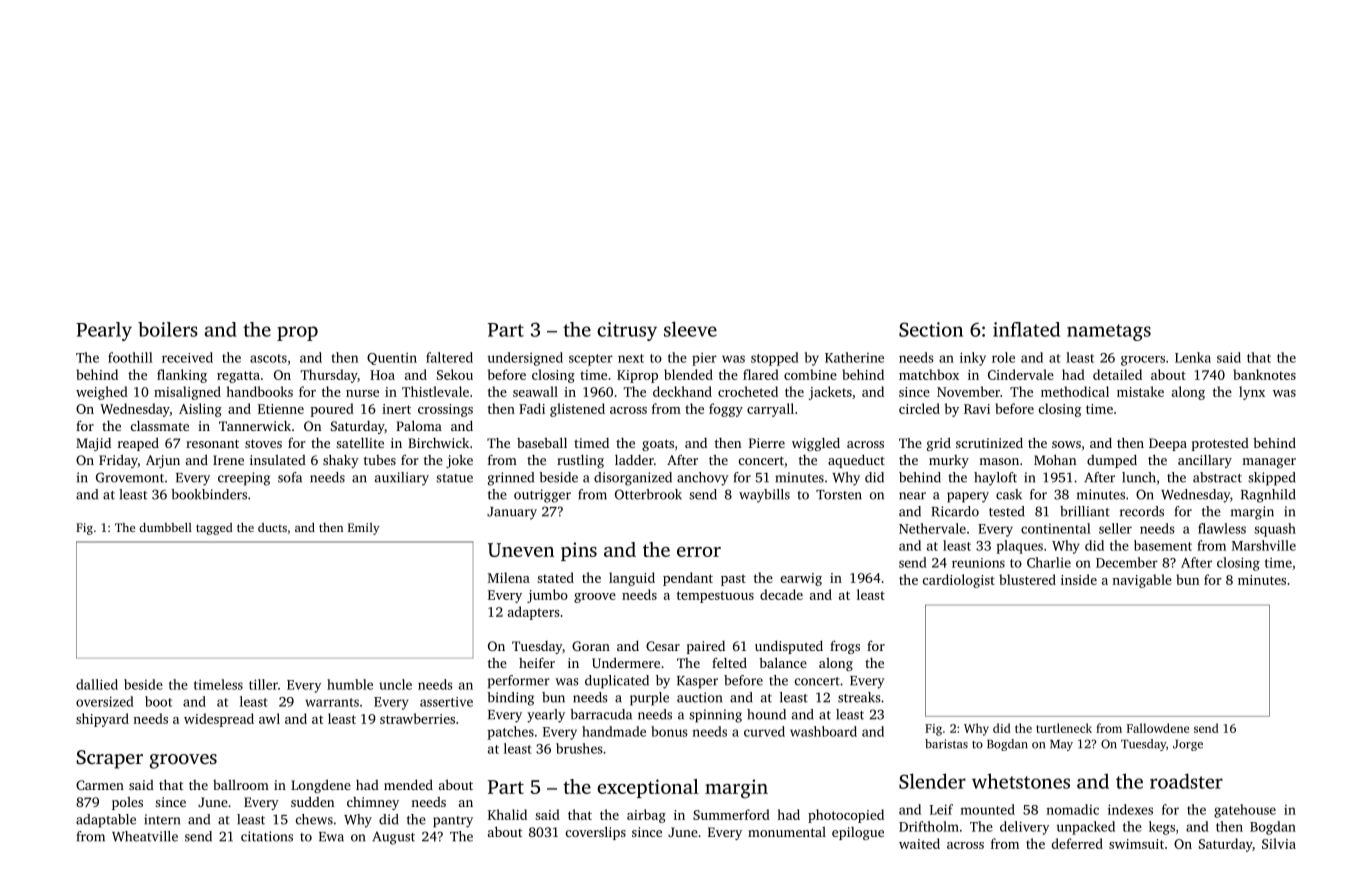  What do you see at coordinates (731, 814) in the page?
I see `Summerford` at bounding box center [731, 814].
